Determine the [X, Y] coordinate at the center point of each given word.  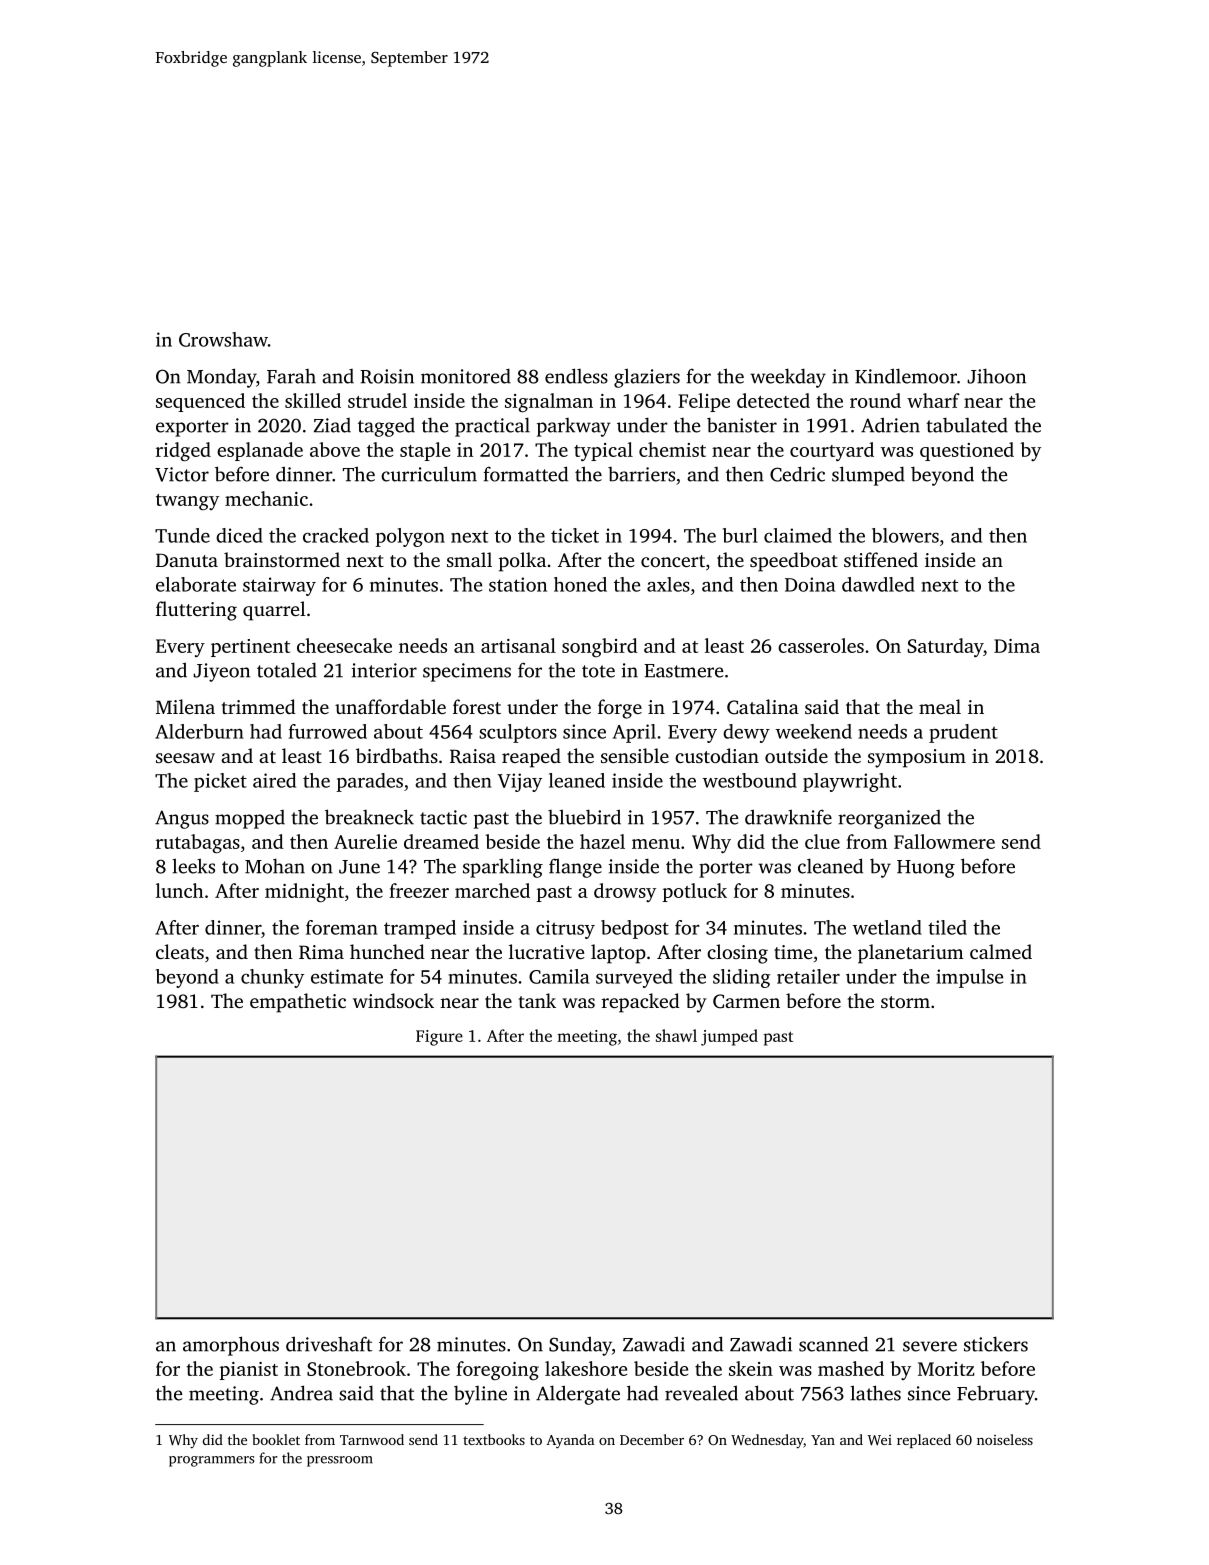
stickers [996, 1344]
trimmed [259, 706]
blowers [905, 535]
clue [822, 841]
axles [668, 584]
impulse [969, 978]
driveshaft [329, 1344]
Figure [439, 1038]
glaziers [647, 378]
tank [537, 1000]
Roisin [387, 376]
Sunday [580, 1346]
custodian [717, 755]
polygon [410, 537]
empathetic [298, 1003]
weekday [788, 378]
